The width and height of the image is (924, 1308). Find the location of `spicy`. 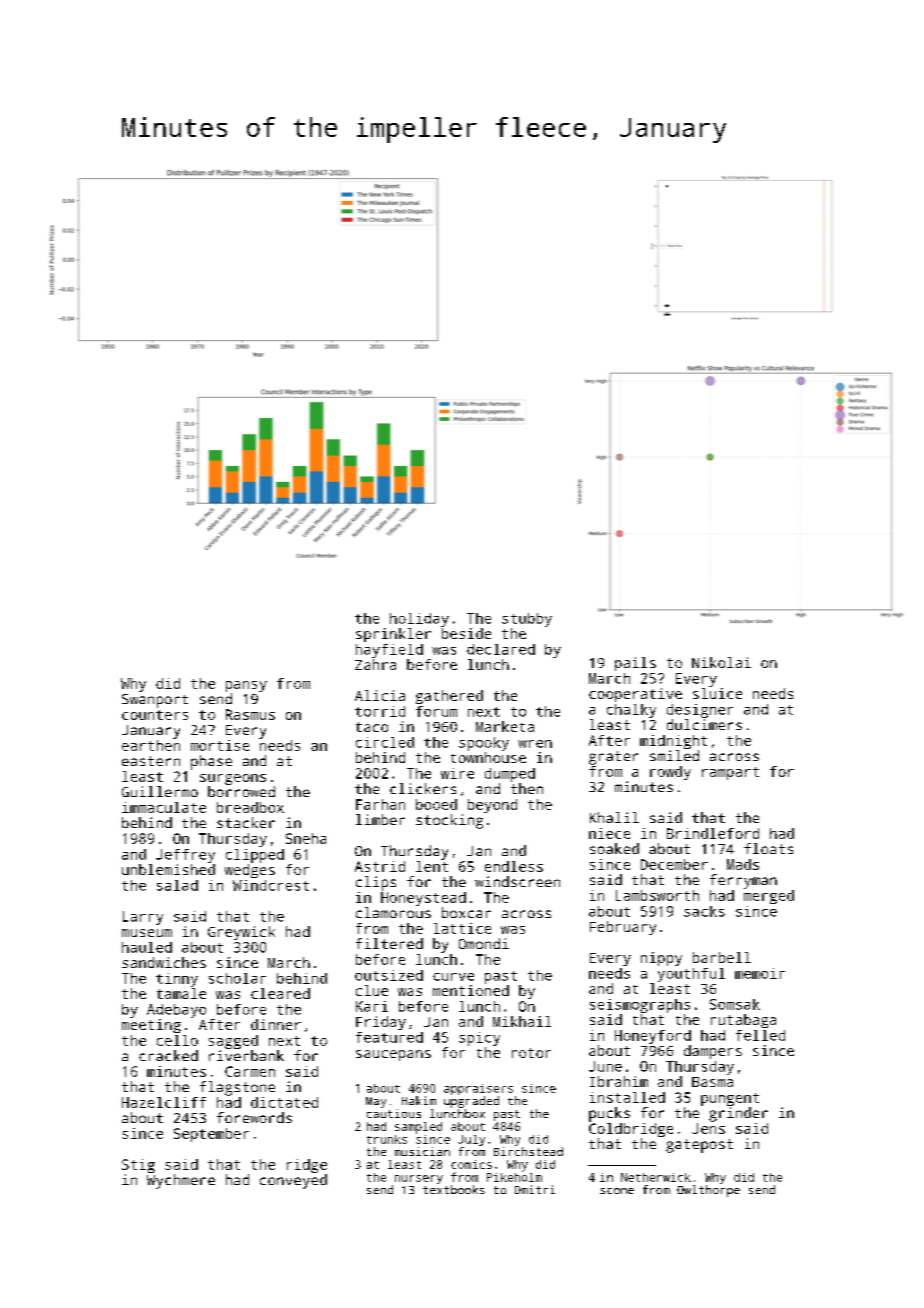

spicy is located at coordinates (479, 1039).
